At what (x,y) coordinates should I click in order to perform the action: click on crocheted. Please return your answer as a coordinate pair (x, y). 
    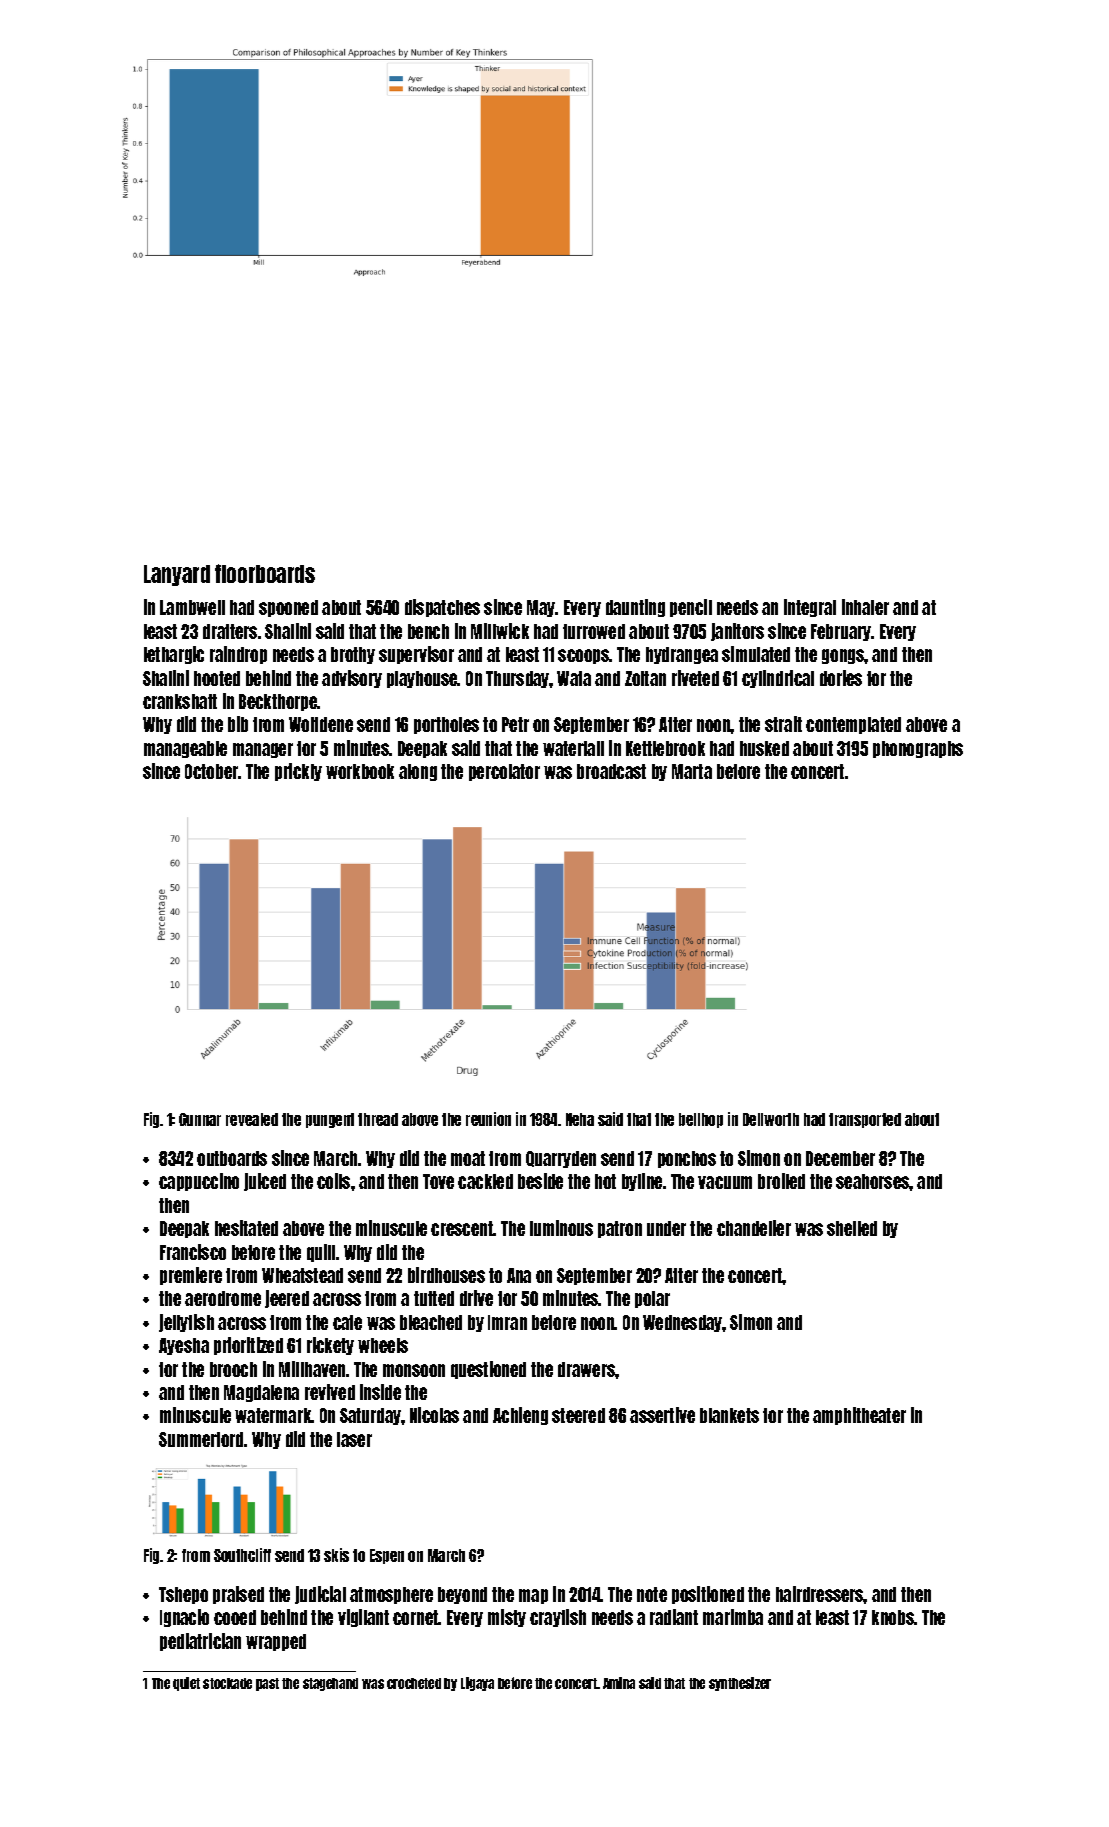
    Looking at the image, I should click on (414, 1683).
